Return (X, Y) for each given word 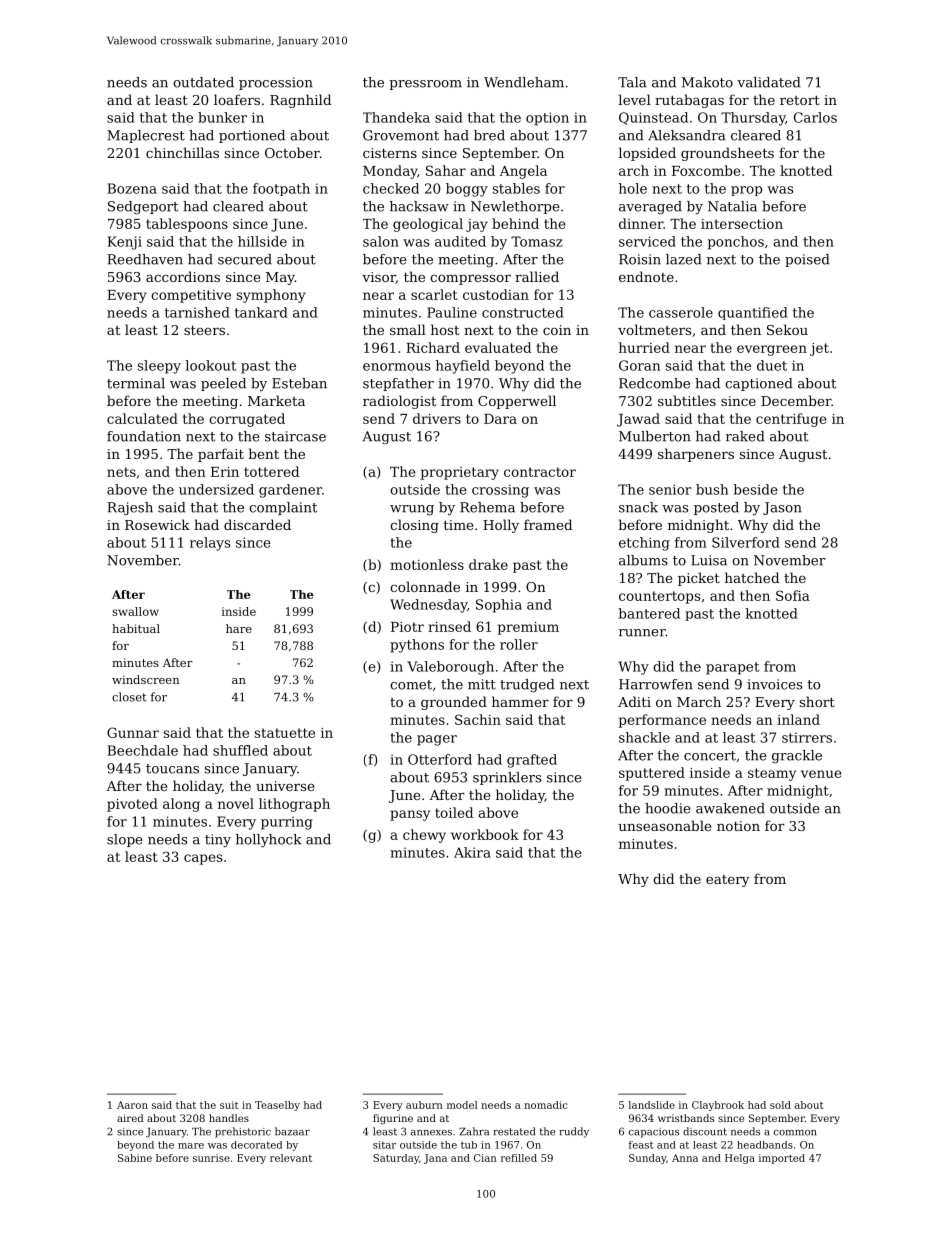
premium (528, 628)
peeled (223, 384)
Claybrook (718, 1106)
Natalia (732, 206)
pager (437, 740)
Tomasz (537, 241)
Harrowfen (656, 684)
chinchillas (182, 152)
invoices (774, 684)
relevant (291, 1158)
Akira (472, 852)
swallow (135, 611)
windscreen (145, 679)
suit (229, 1105)
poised (807, 260)
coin (557, 330)
